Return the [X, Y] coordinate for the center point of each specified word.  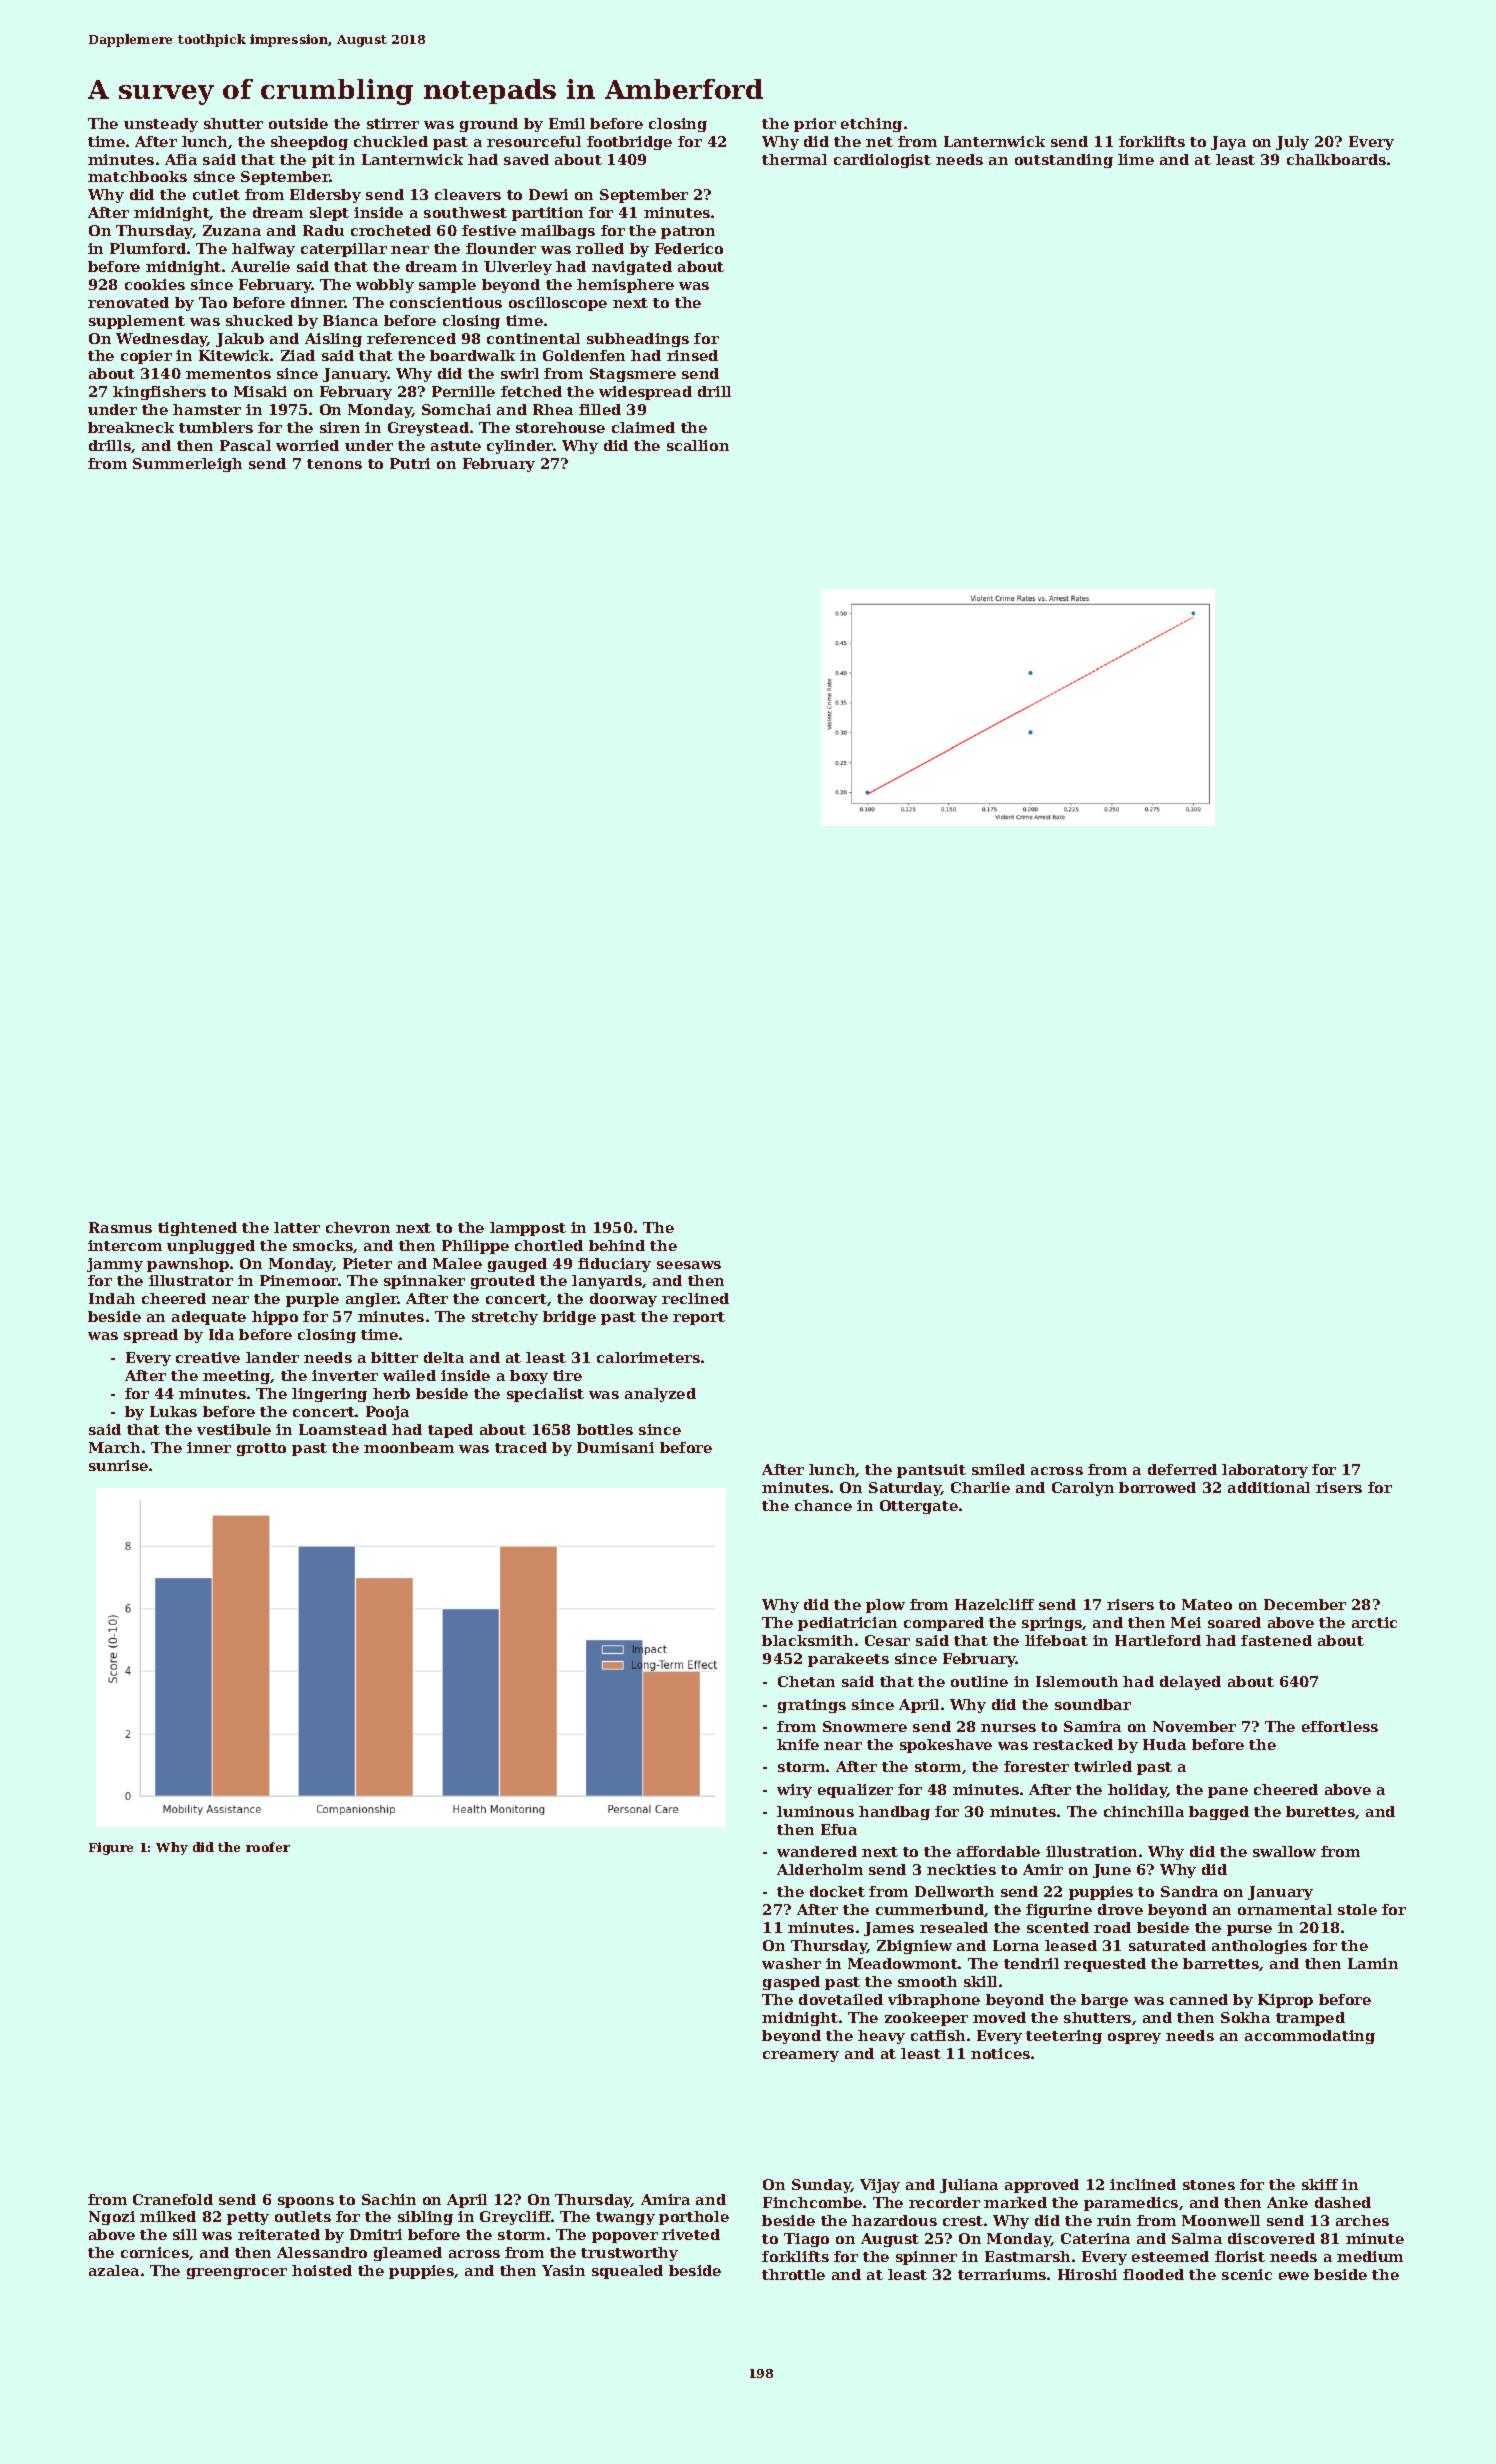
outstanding [1064, 161]
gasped [791, 1983]
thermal [794, 159]
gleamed [408, 2254]
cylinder [520, 447]
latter [297, 1227]
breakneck [131, 427]
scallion [698, 445]
